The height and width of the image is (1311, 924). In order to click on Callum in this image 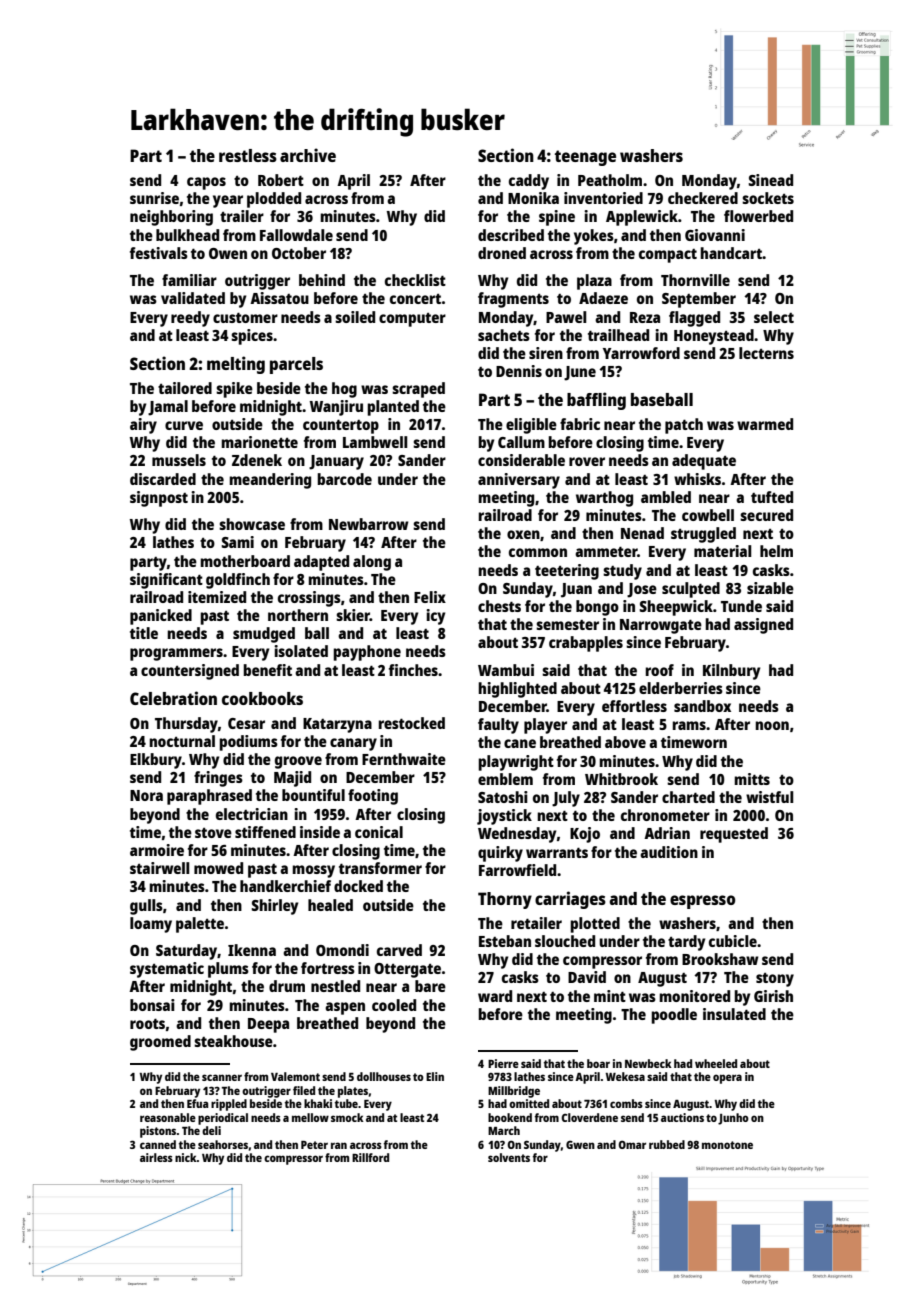, I will do `click(521, 442)`.
